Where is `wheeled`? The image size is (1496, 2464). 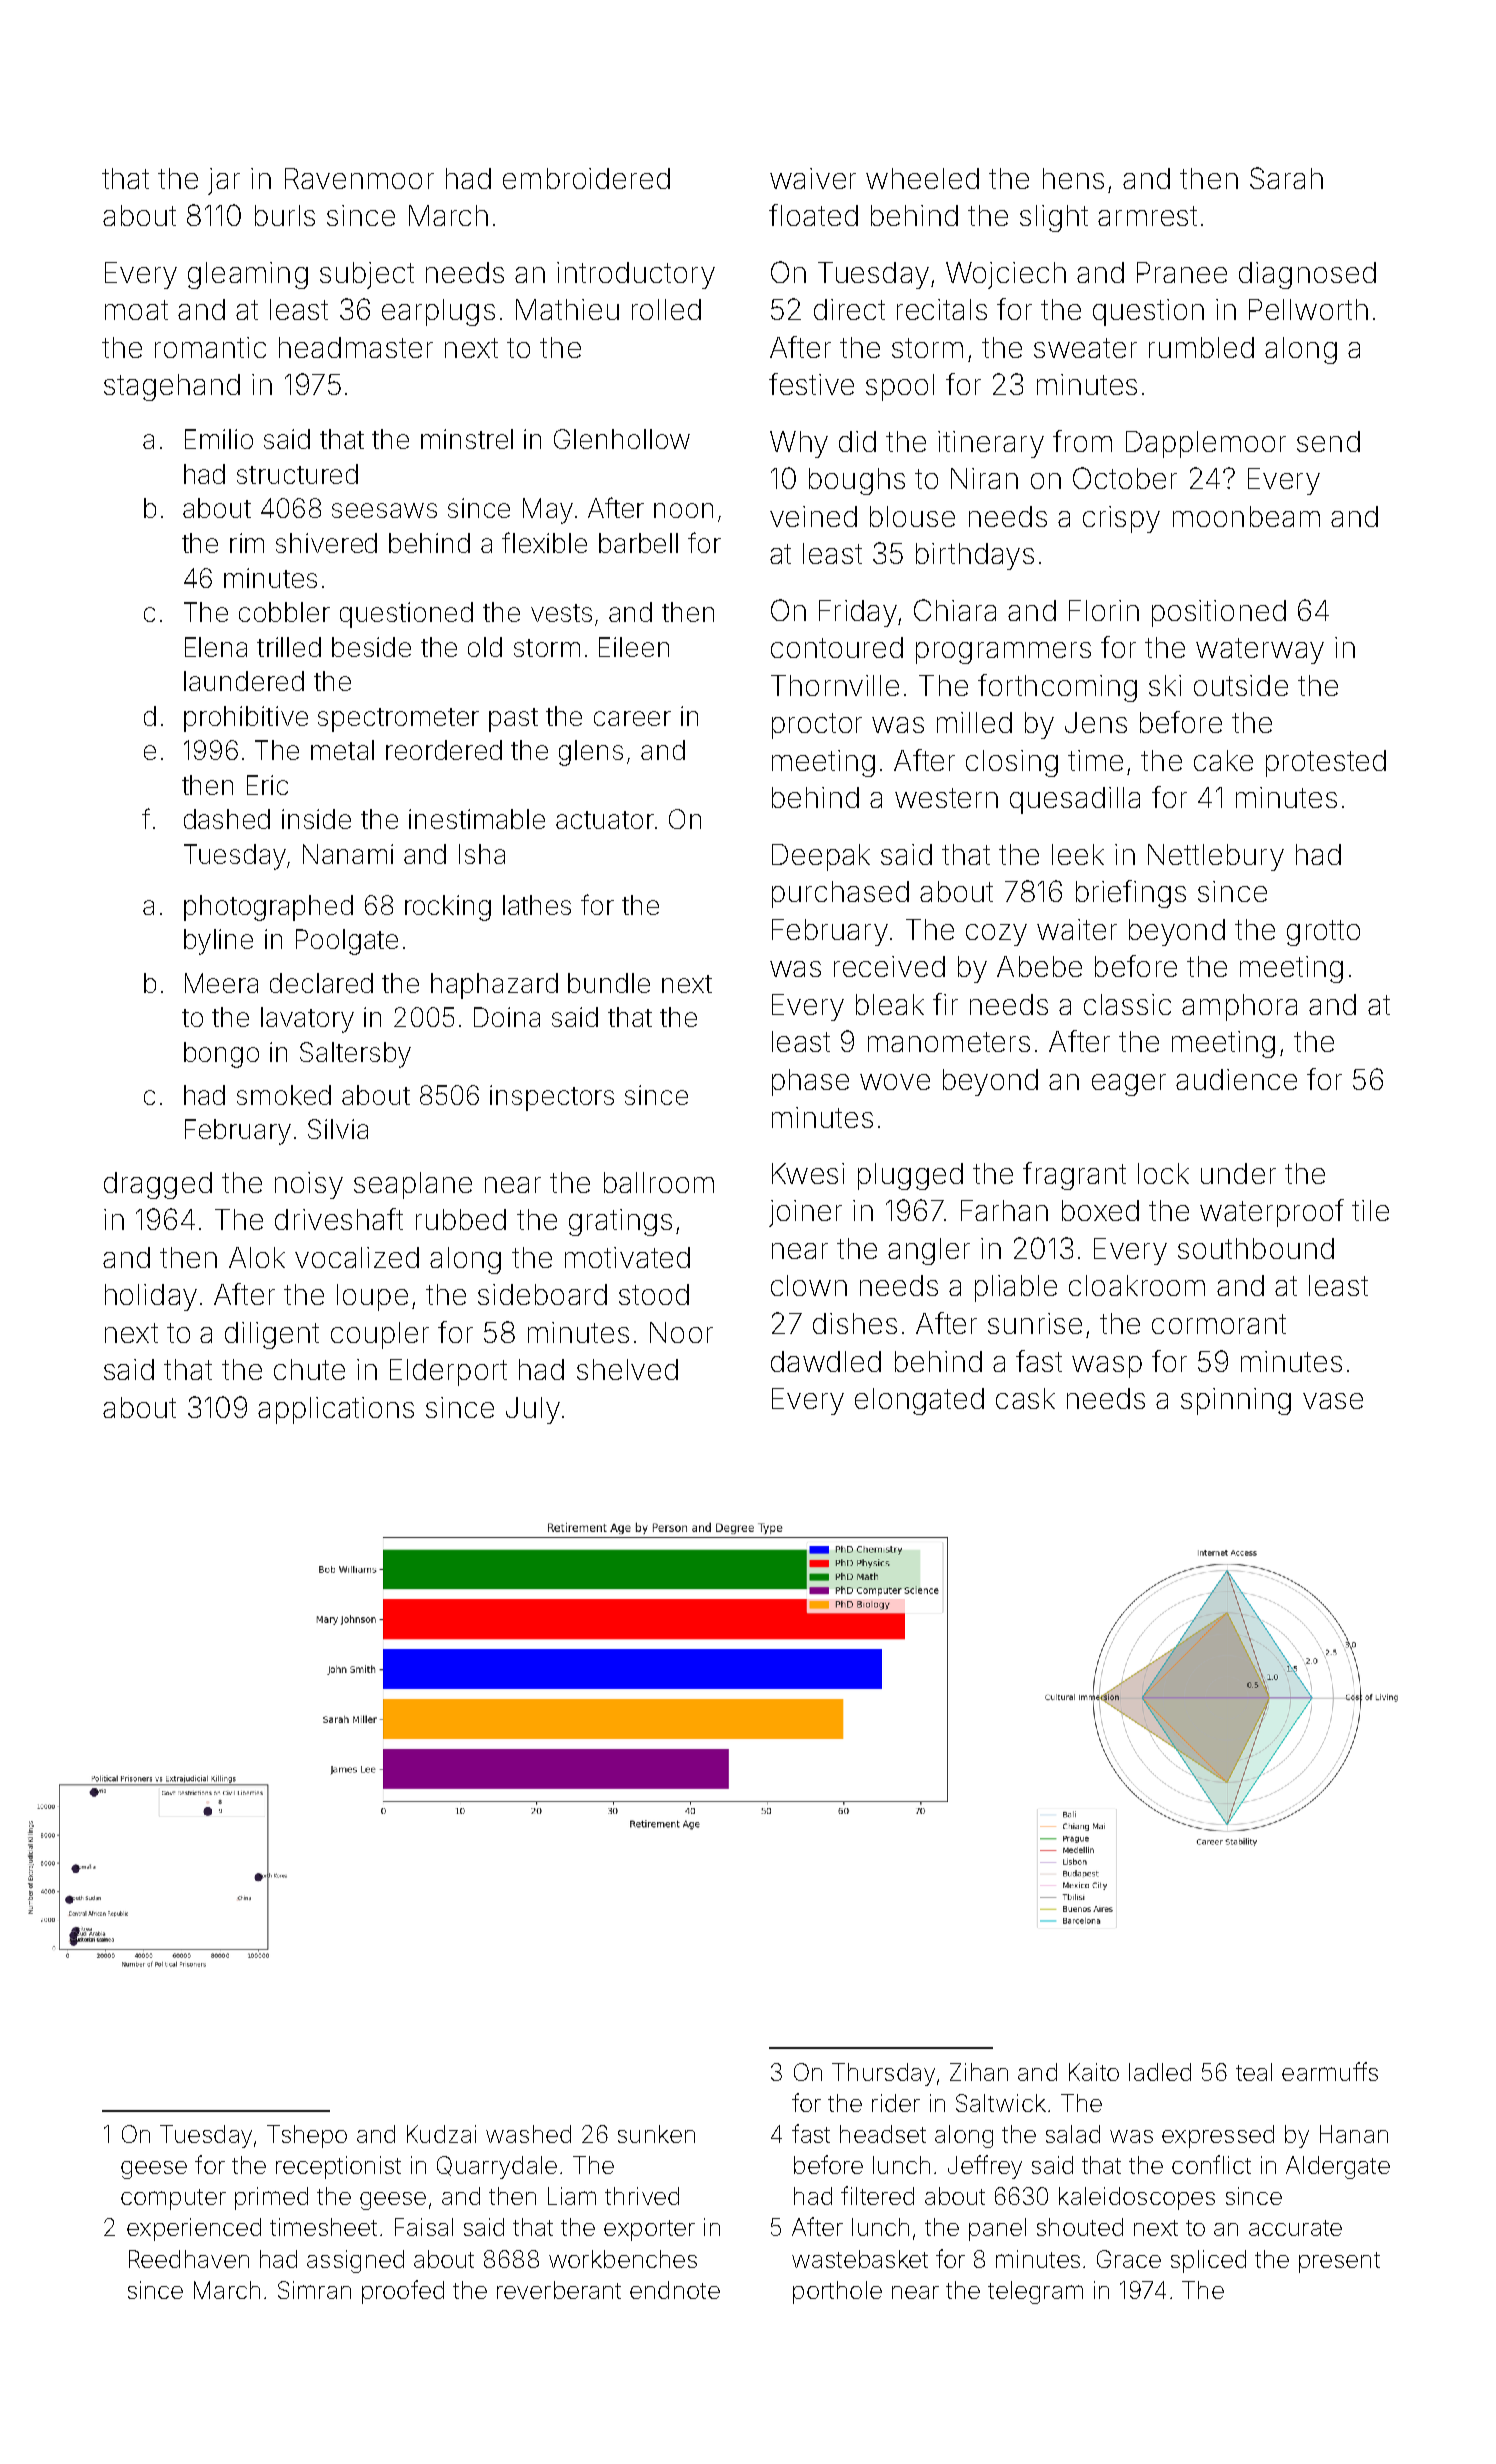 wheeled is located at coordinates (922, 178).
